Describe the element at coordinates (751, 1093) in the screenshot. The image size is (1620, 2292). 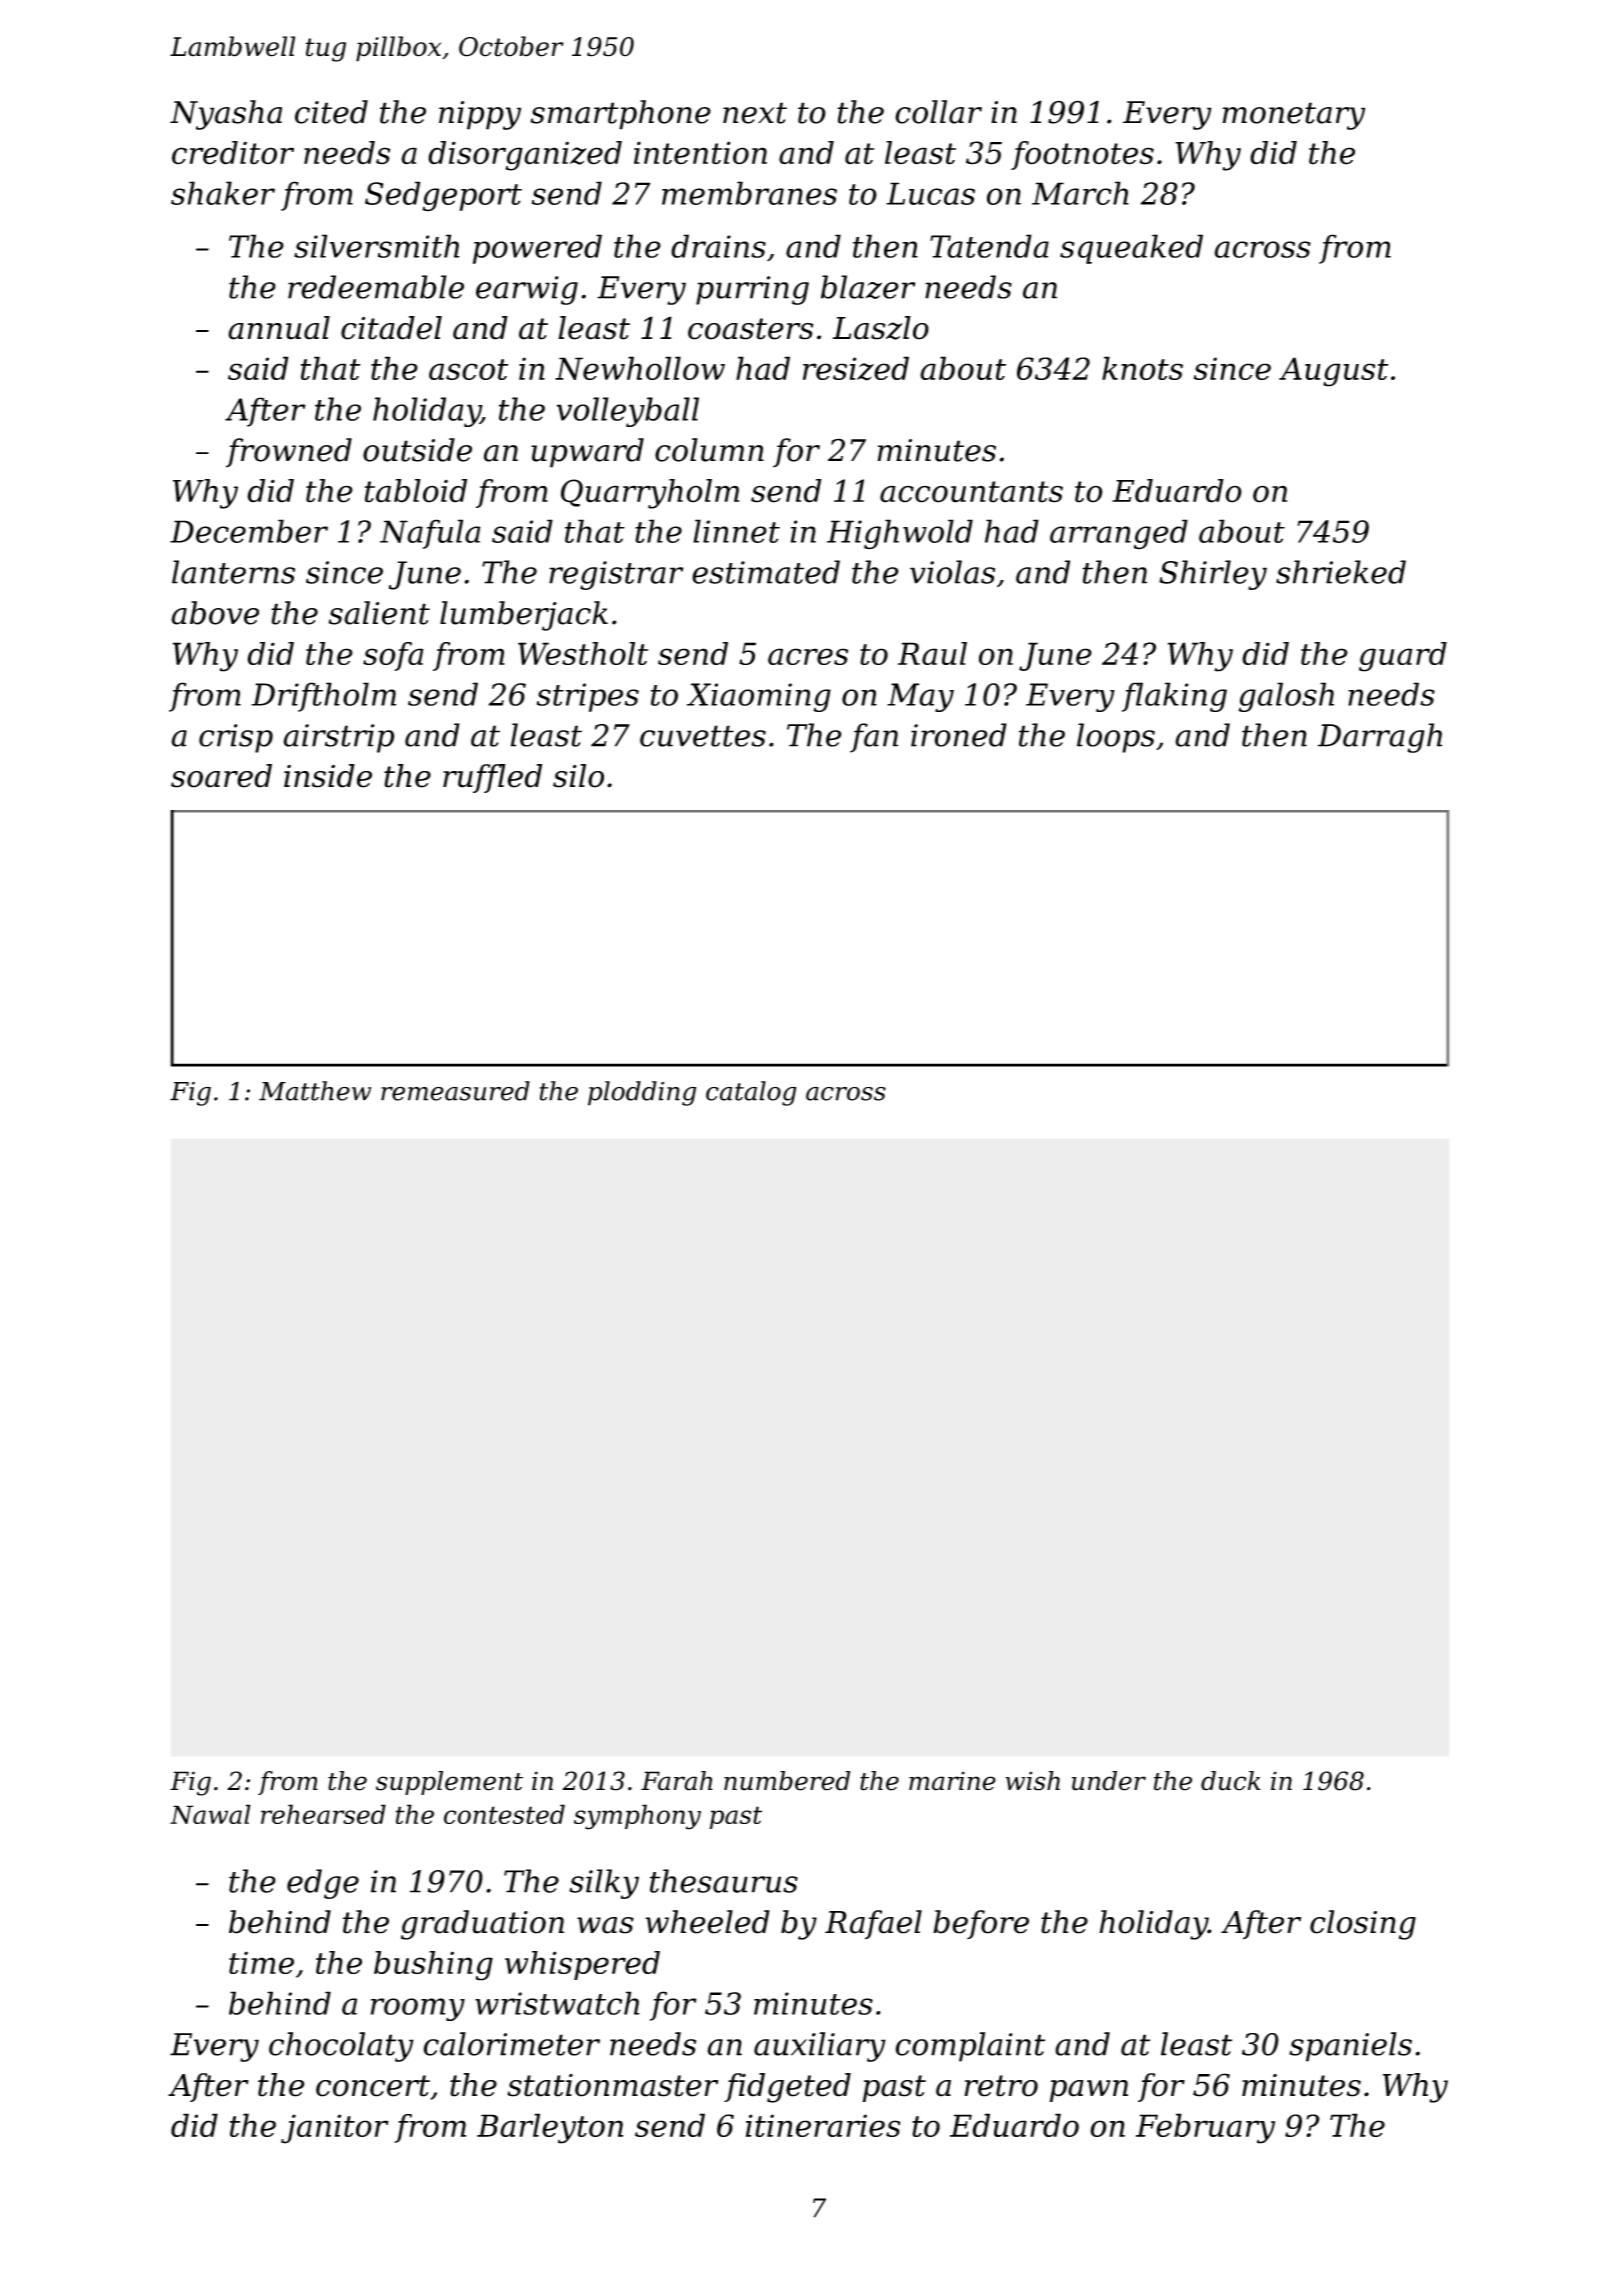
I see `catalog` at that location.
